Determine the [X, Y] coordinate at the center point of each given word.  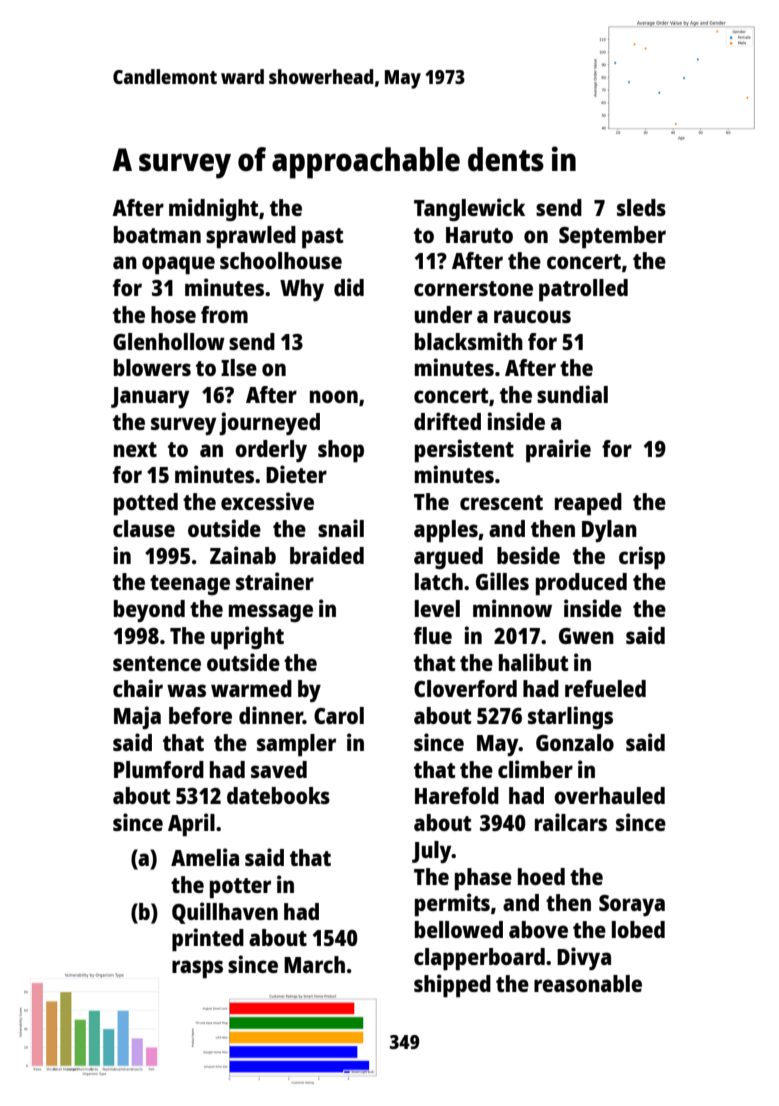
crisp [642, 558]
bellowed [459, 929]
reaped [588, 504]
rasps [197, 969]
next [135, 449]
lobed [638, 929]
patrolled [583, 290]
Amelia [205, 857]
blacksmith [469, 341]
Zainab [243, 555]
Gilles [502, 581]
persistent [464, 451]
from [224, 314]
